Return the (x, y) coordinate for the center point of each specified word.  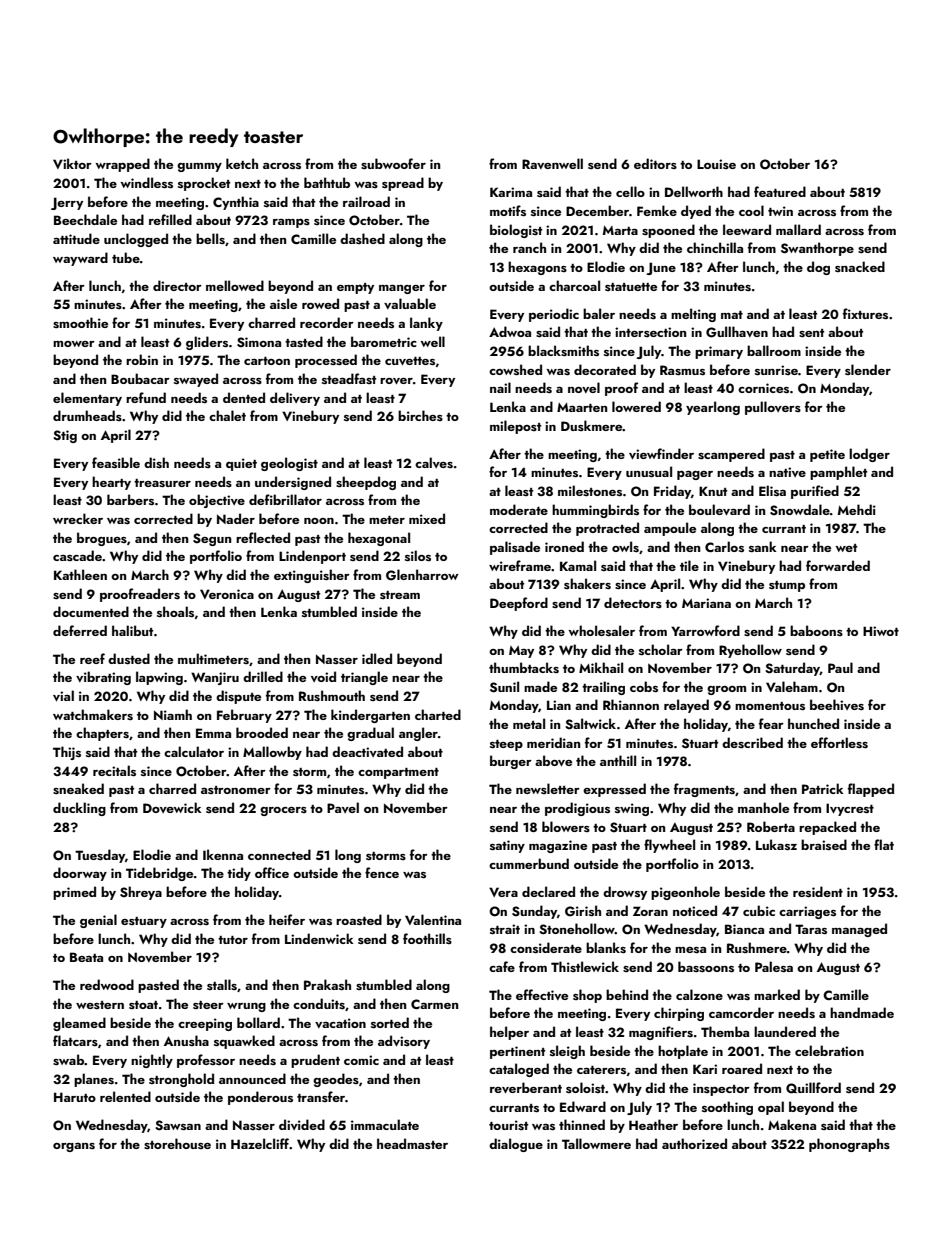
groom (726, 690)
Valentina (433, 919)
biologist (516, 231)
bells (210, 238)
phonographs (849, 1145)
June (661, 268)
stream (400, 595)
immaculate (385, 1124)
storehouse (177, 1143)
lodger (869, 455)
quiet (241, 464)
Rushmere (757, 947)
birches (420, 415)
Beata (86, 957)
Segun (212, 539)
